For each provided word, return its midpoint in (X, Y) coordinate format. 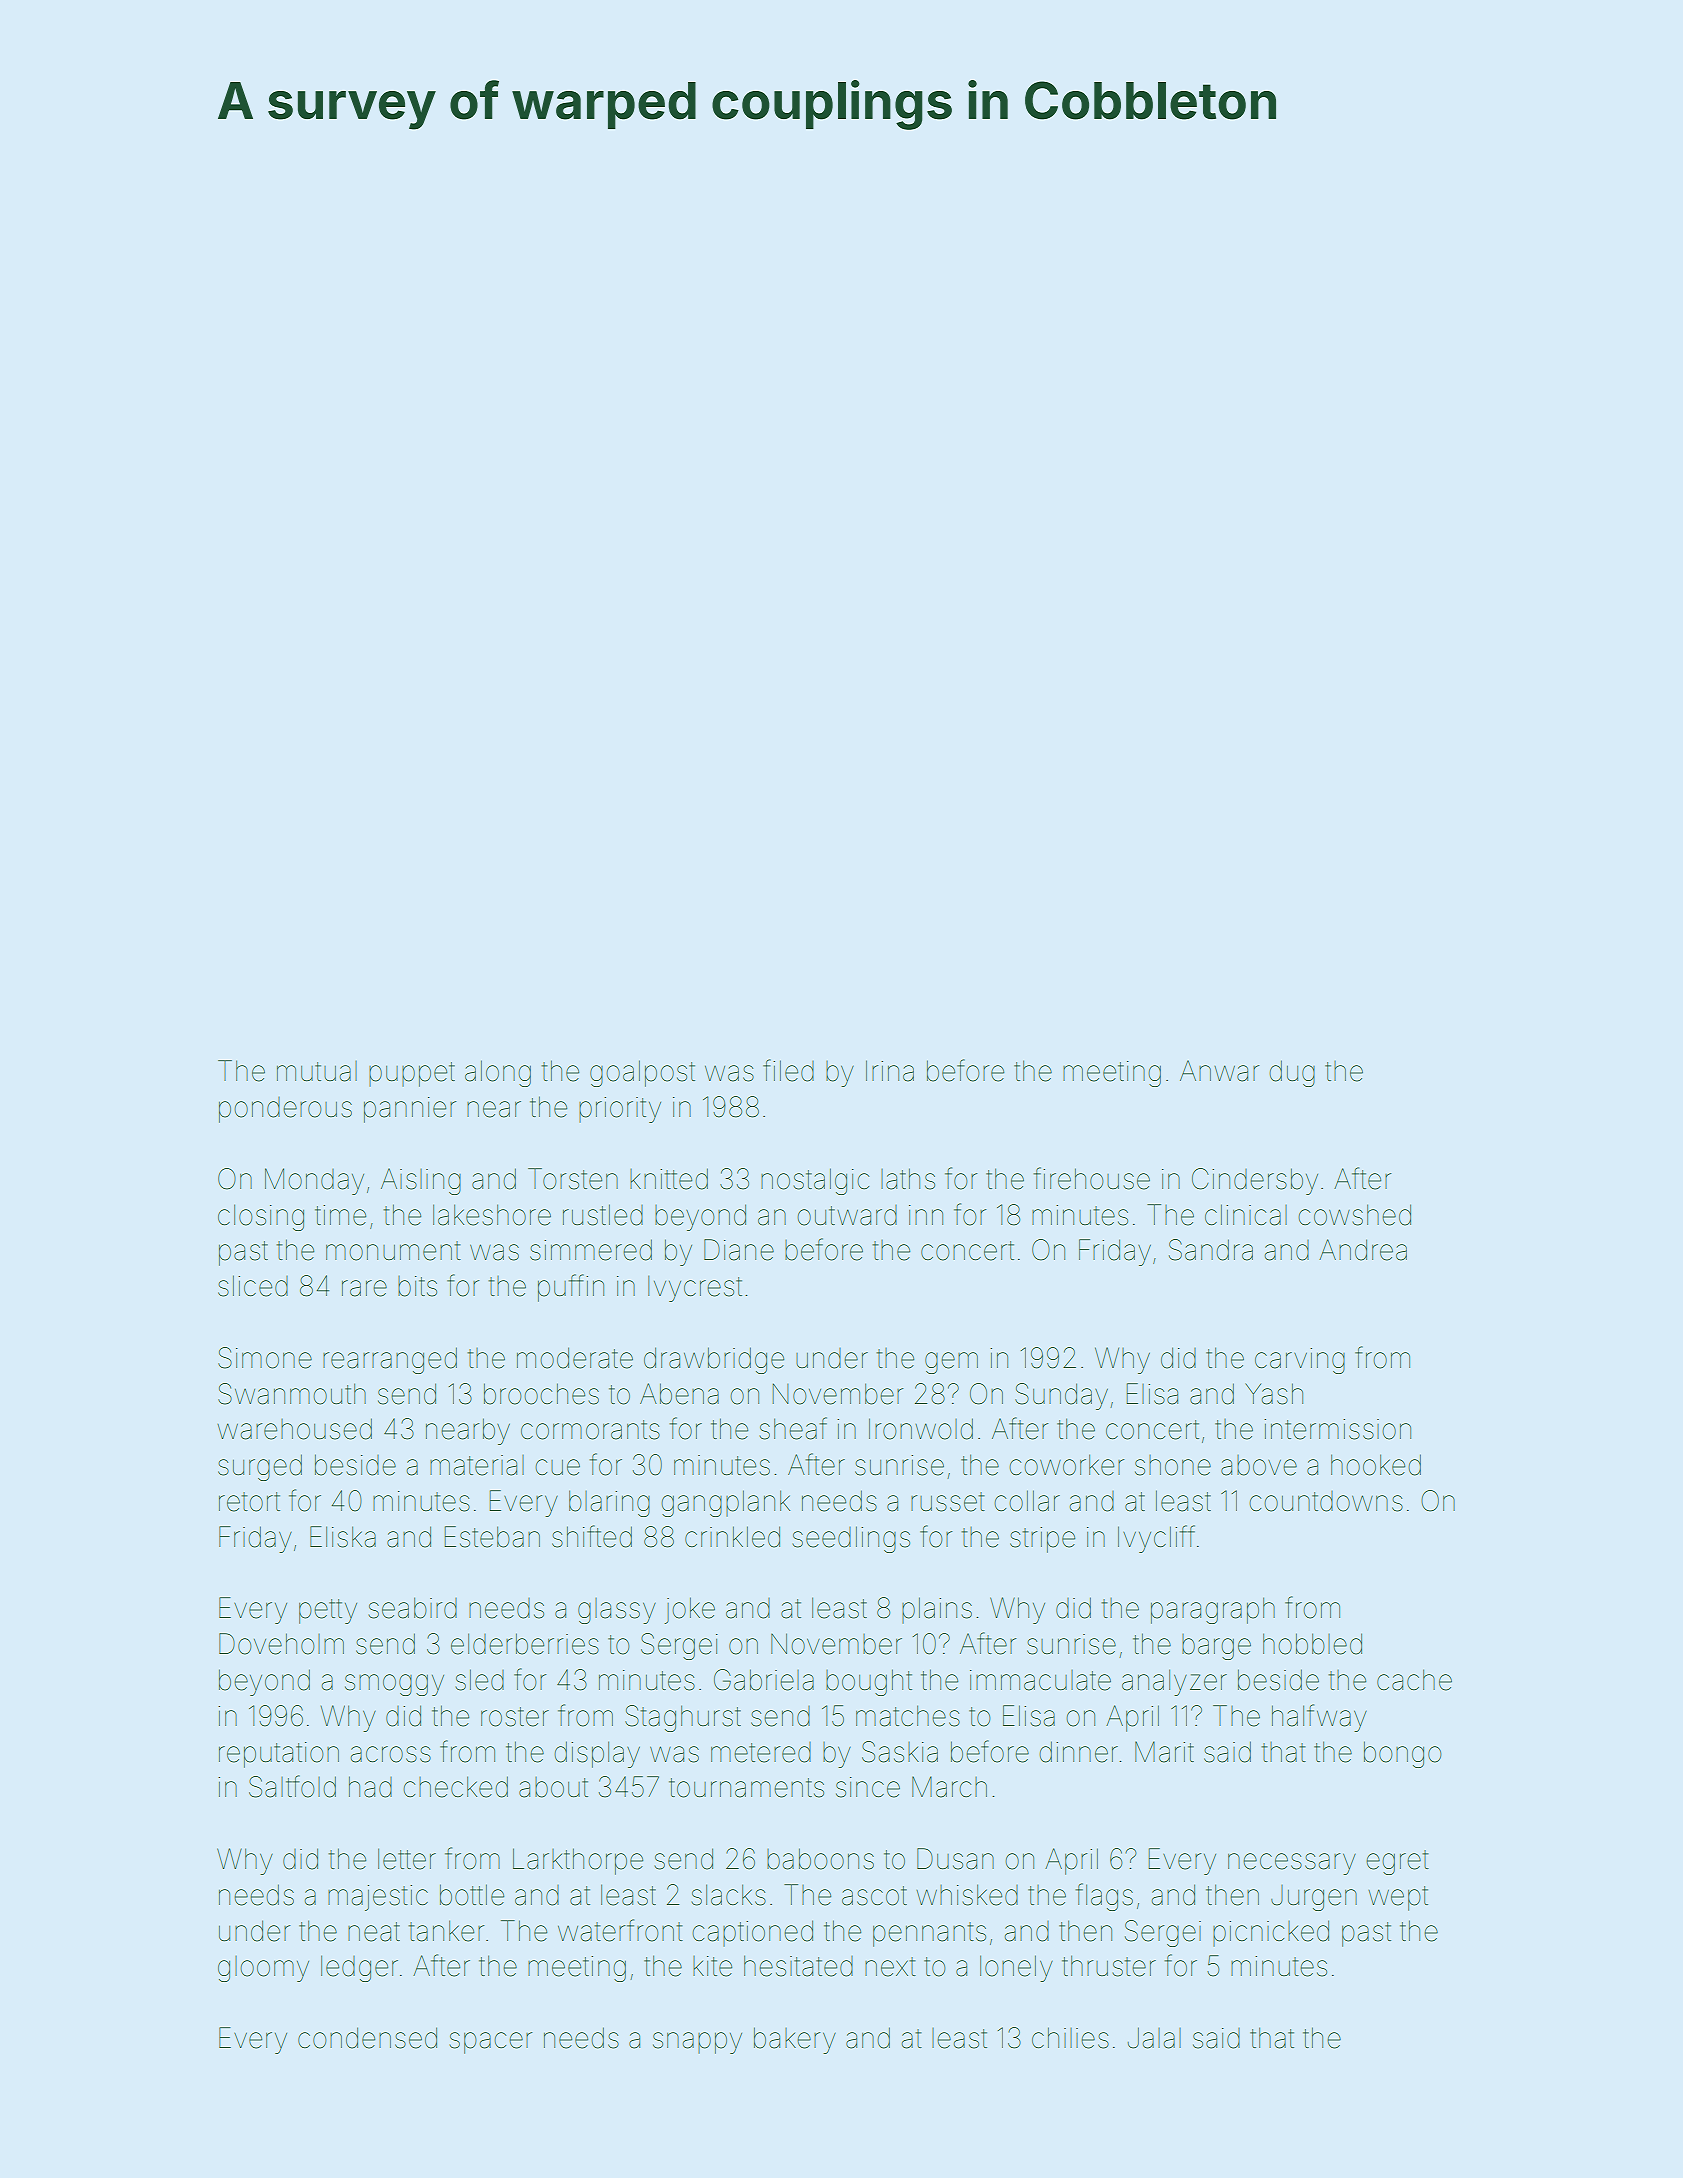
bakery (795, 2040)
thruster (1109, 1966)
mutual (317, 1071)
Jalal (1154, 2038)
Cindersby (1255, 1181)
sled (479, 1680)
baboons (820, 1859)
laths (908, 1179)
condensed (367, 2038)
